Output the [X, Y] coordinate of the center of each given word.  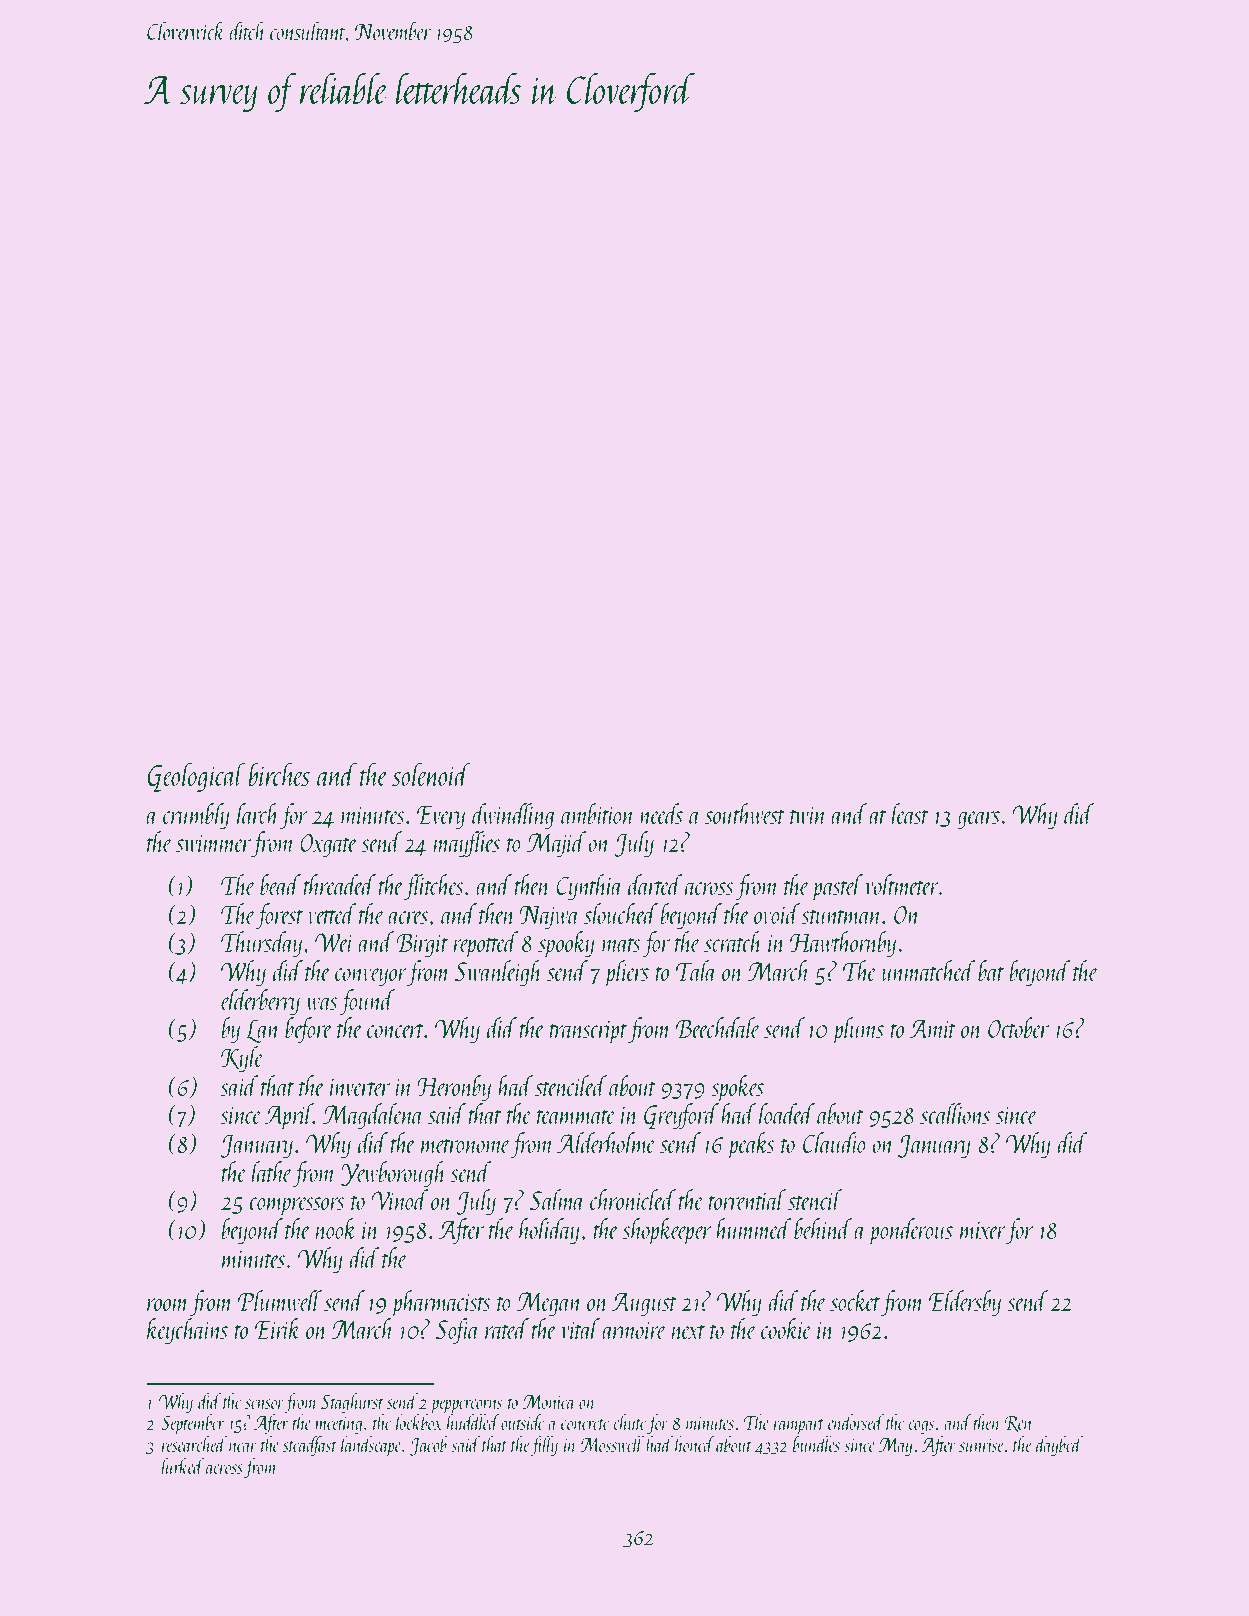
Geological [196, 777]
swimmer [213, 843]
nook [336, 1228]
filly [544, 1446]
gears [978, 820]
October [1018, 1027]
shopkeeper [667, 1231]
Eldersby [965, 1303]
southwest [745, 813]
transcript [588, 1032]
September [193, 1424]
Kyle [242, 1059]
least [910, 813]
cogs [921, 1427]
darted [655, 884]
